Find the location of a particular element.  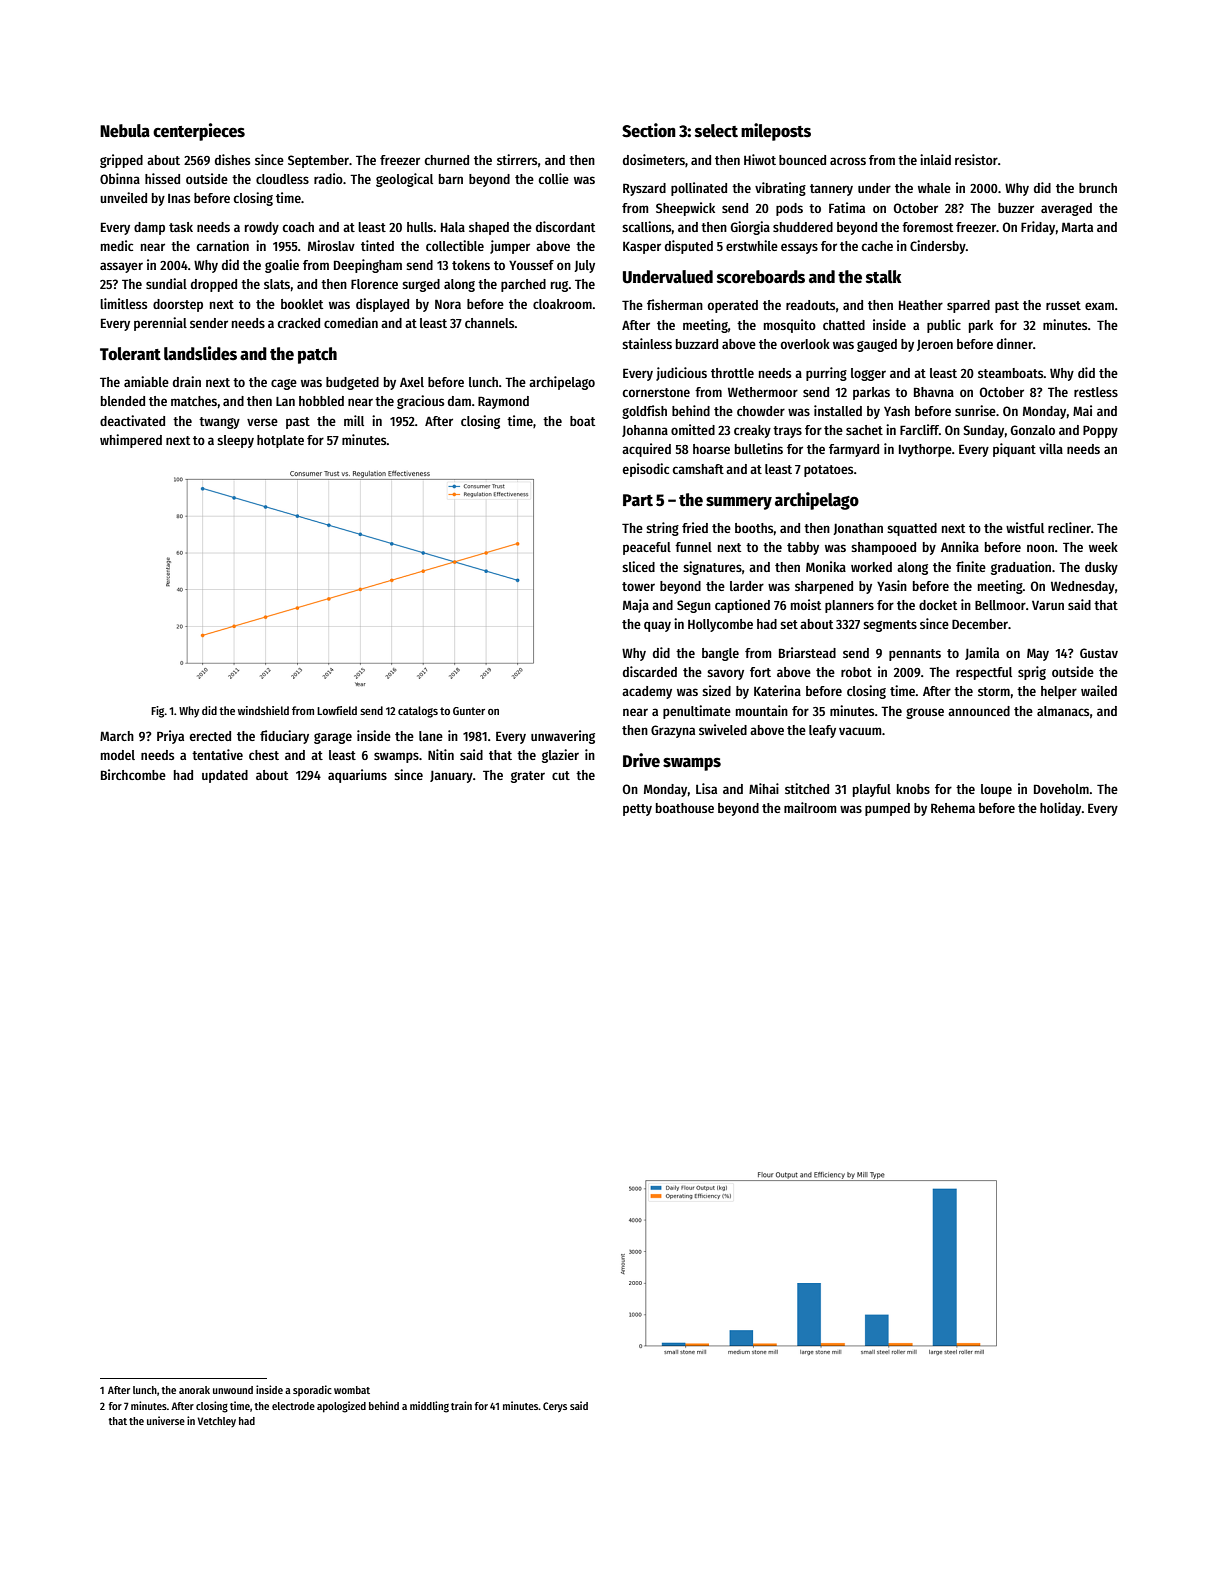

windshield is located at coordinates (263, 710).
